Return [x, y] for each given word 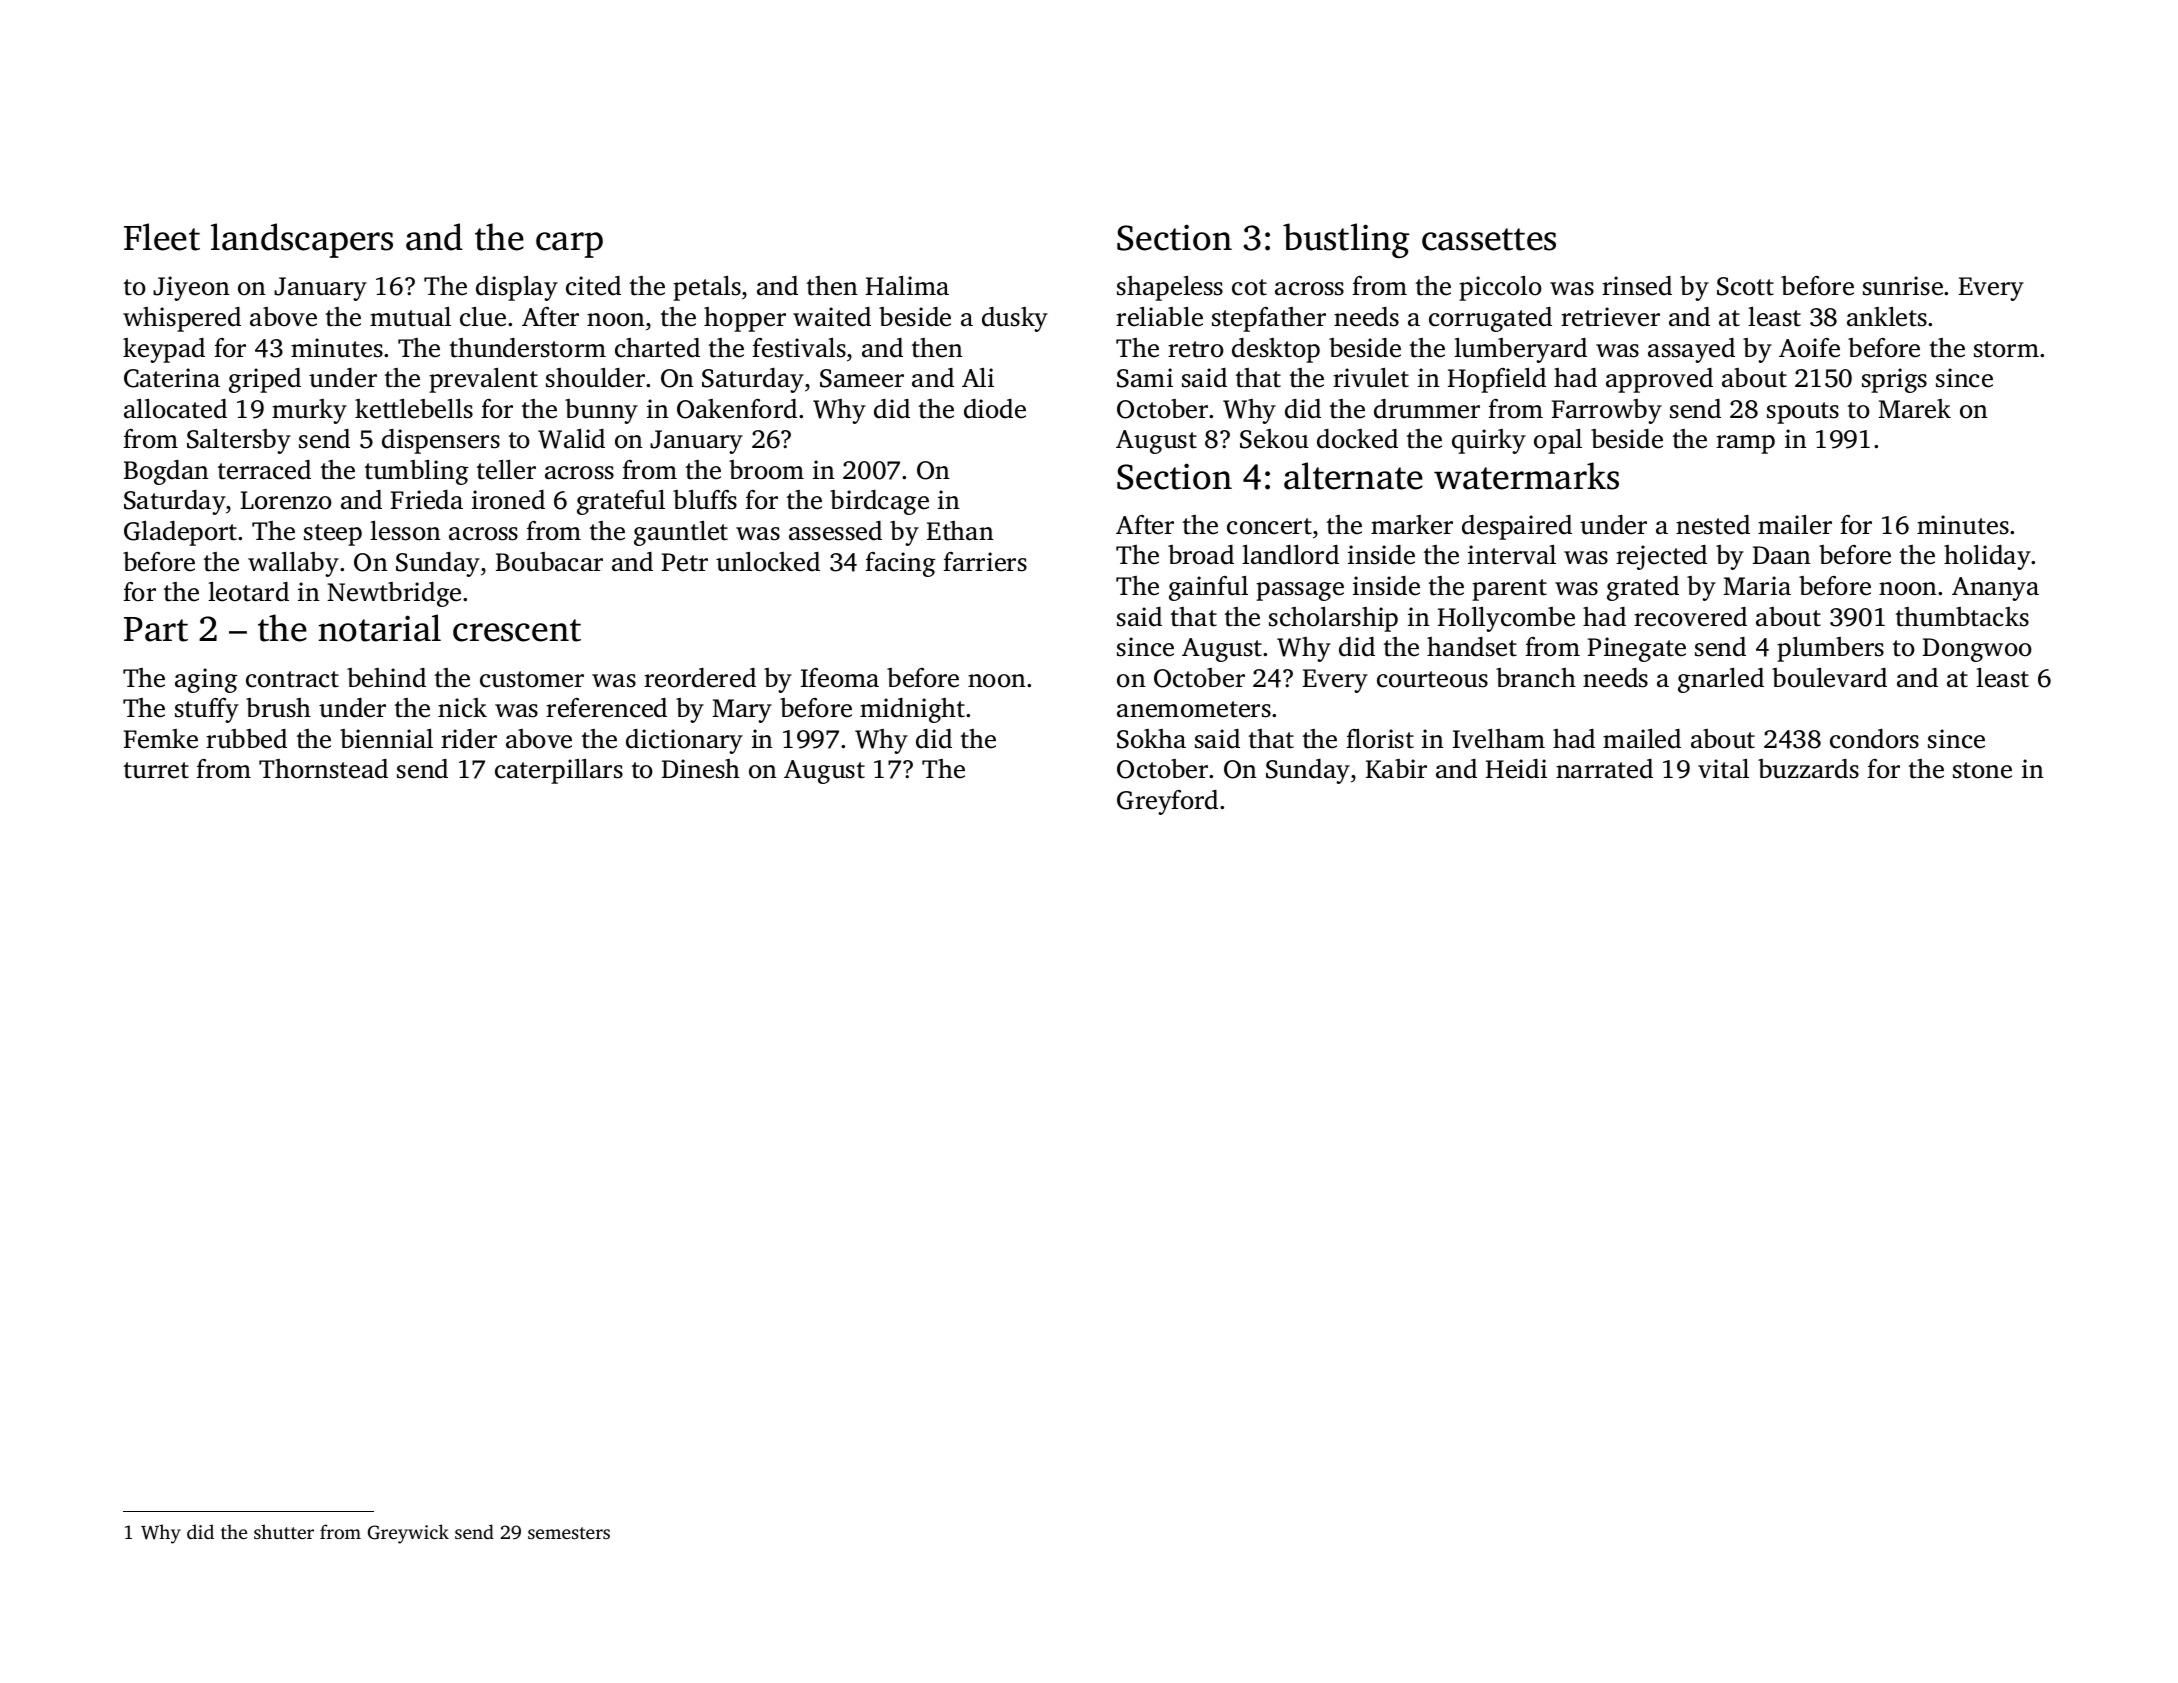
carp [569, 245]
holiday [1988, 557]
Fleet [162, 237]
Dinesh [701, 769]
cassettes [1489, 239]
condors [1874, 739]
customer [532, 679]
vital [1723, 769]
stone [1982, 770]
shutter [284, 1531]
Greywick [408, 1534]
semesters [569, 1533]
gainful [1208, 588]
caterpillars [559, 771]
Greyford [1167, 802]
